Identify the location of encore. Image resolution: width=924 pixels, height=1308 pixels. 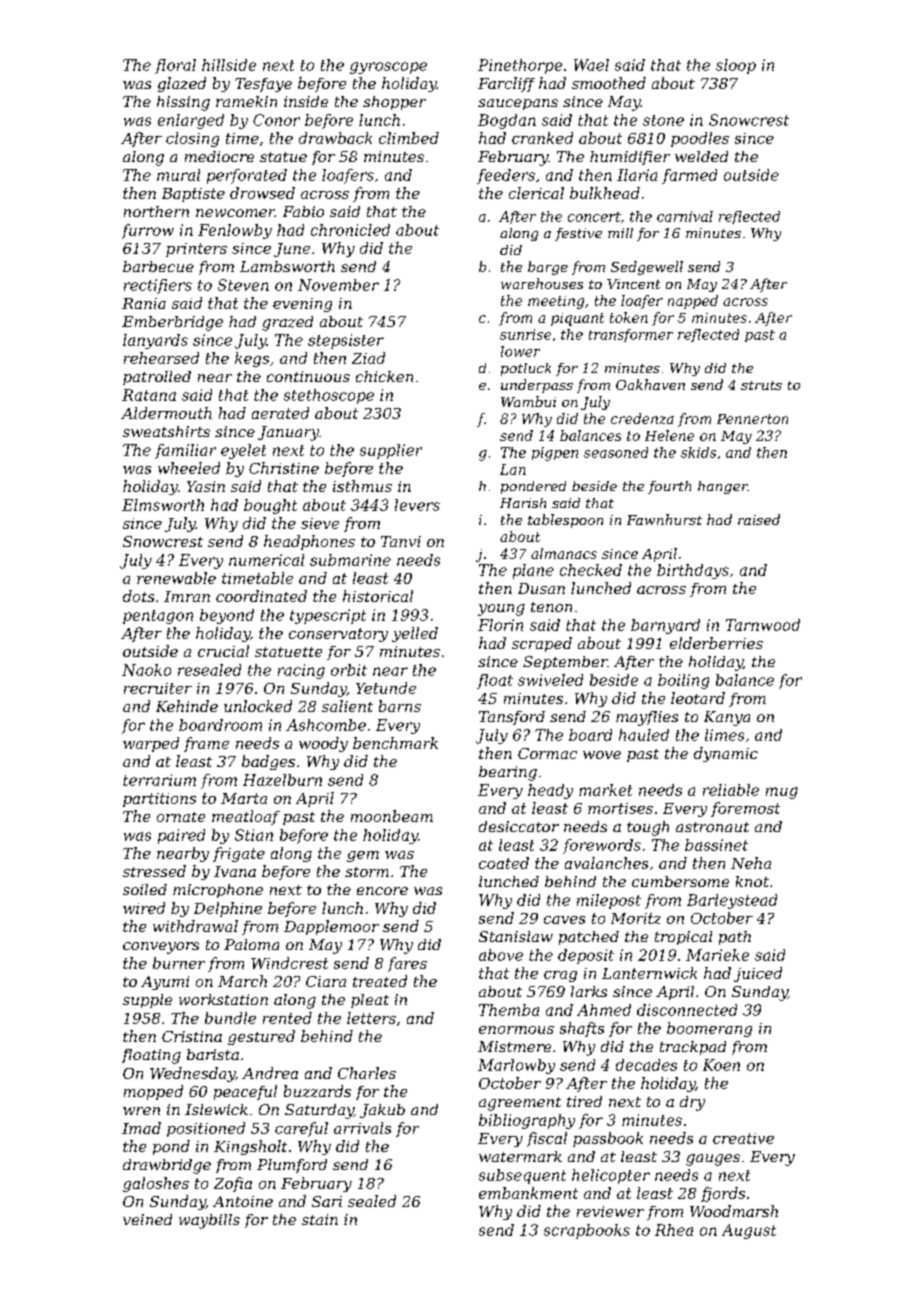
(382, 891).
